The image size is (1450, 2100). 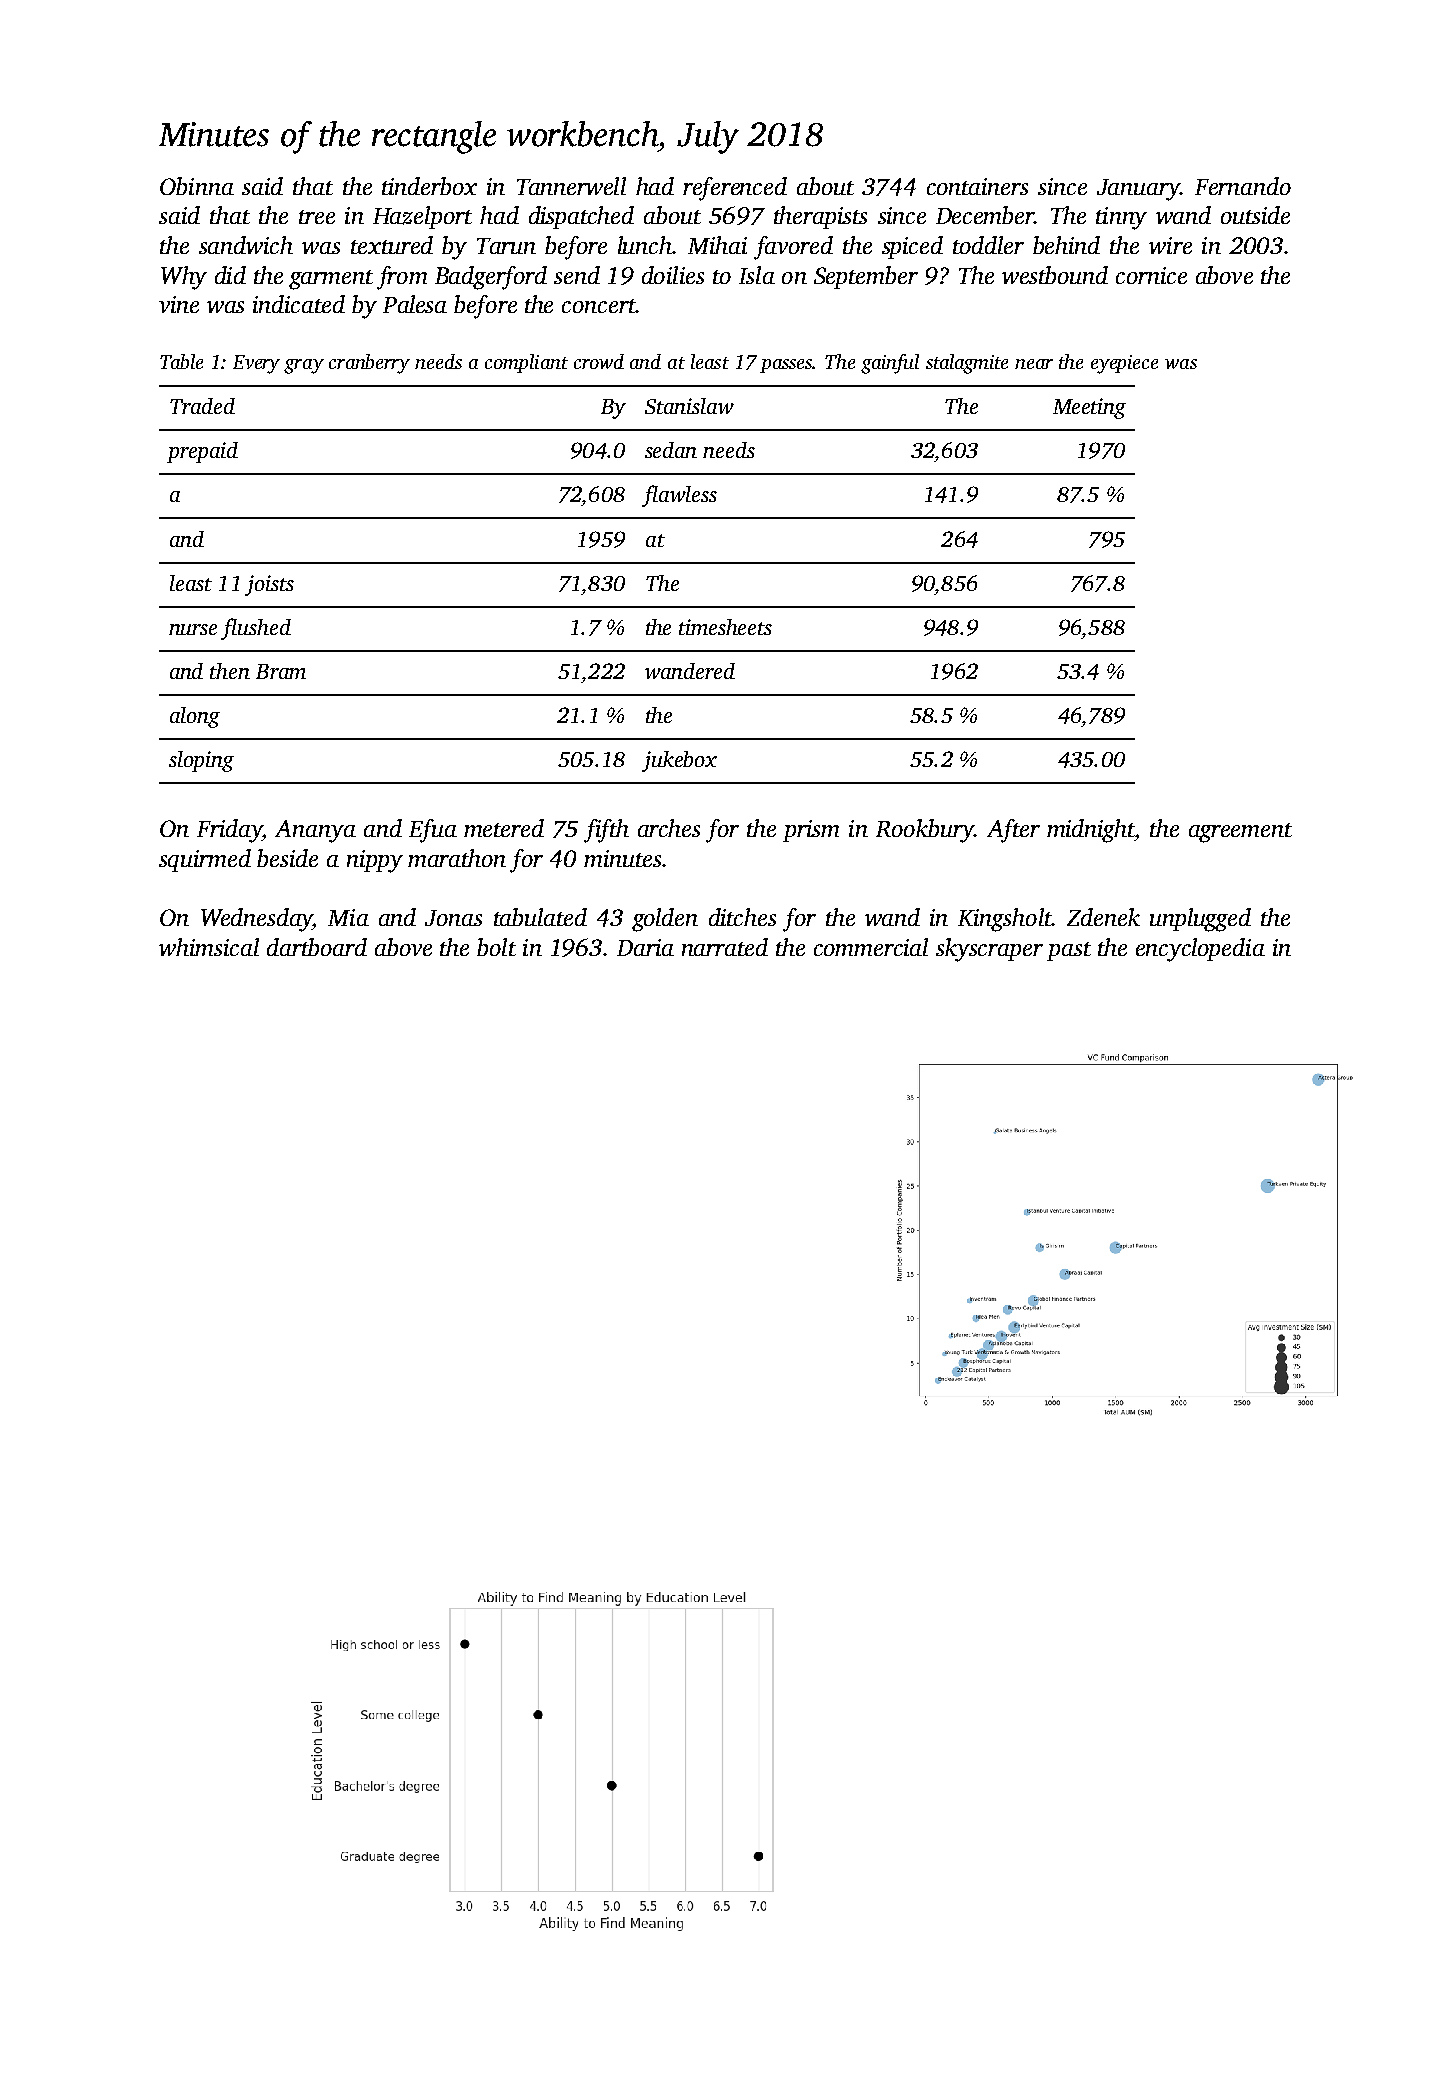 What do you see at coordinates (1089, 408) in the image?
I see `Meeting` at bounding box center [1089, 408].
